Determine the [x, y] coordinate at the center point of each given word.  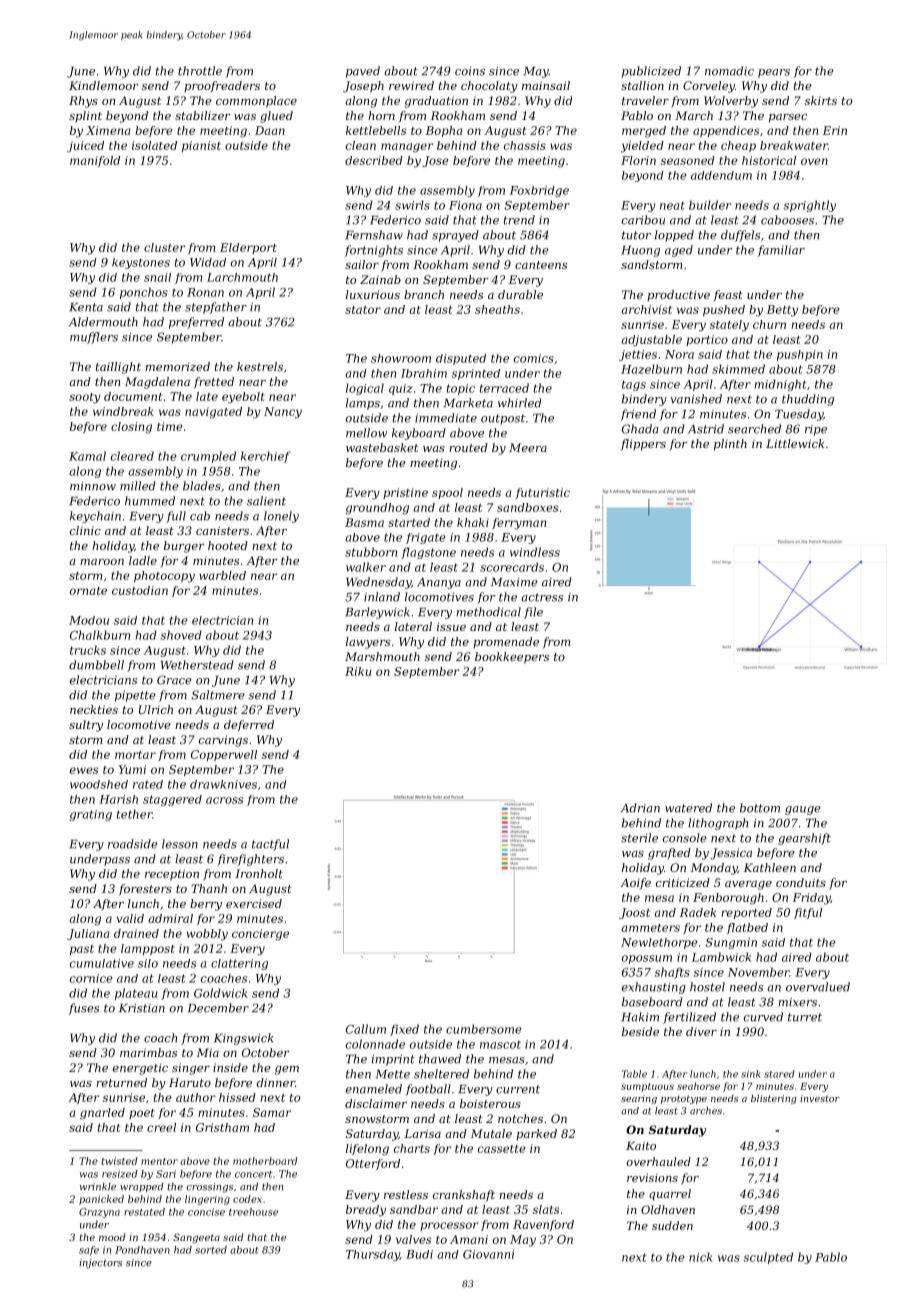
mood [112, 1237]
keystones [141, 263]
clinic [85, 530]
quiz [401, 389]
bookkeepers [512, 658]
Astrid [706, 429]
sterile [639, 838]
